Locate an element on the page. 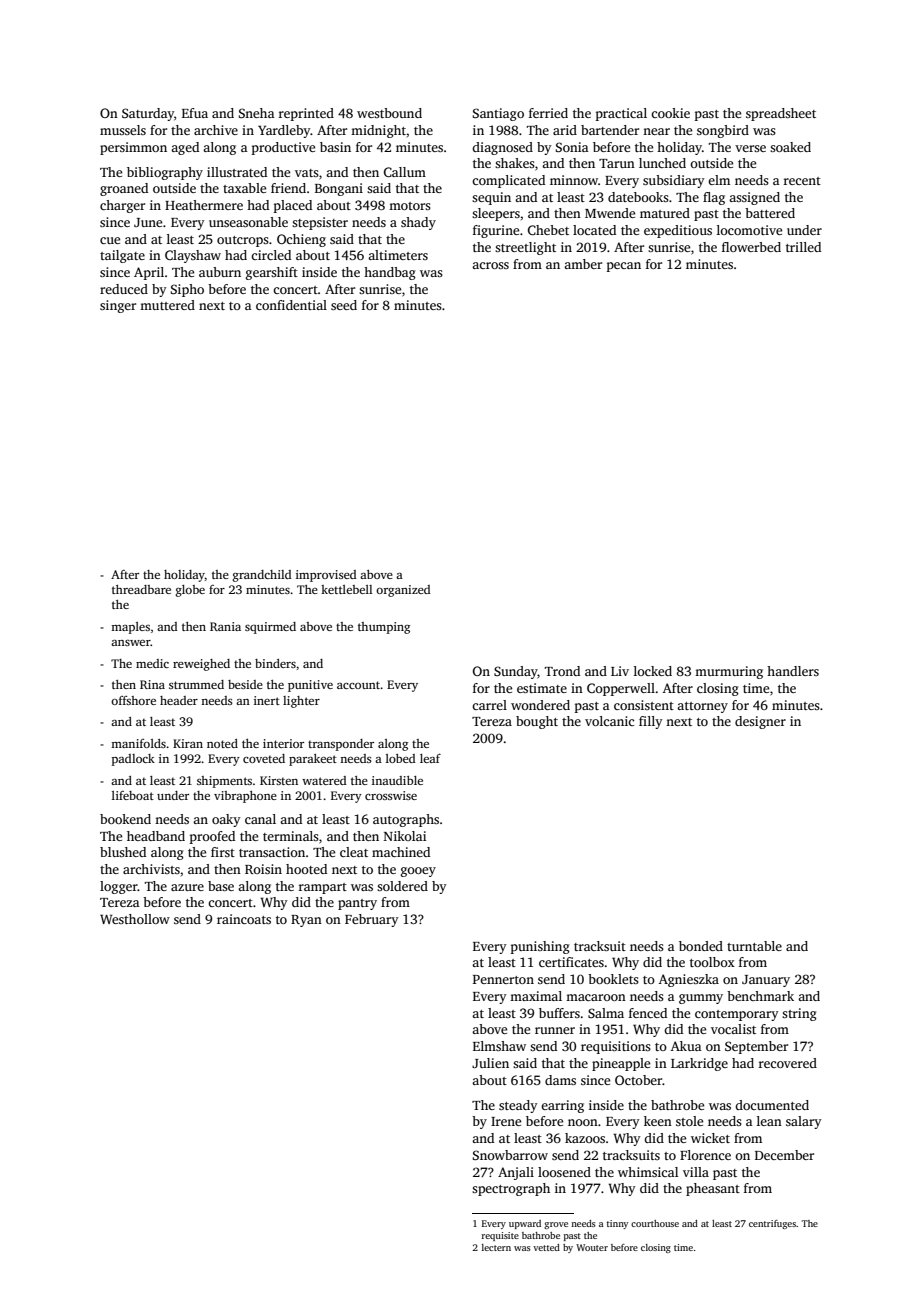 This document has height=1308, width=924. raincoats is located at coordinates (244, 919).
